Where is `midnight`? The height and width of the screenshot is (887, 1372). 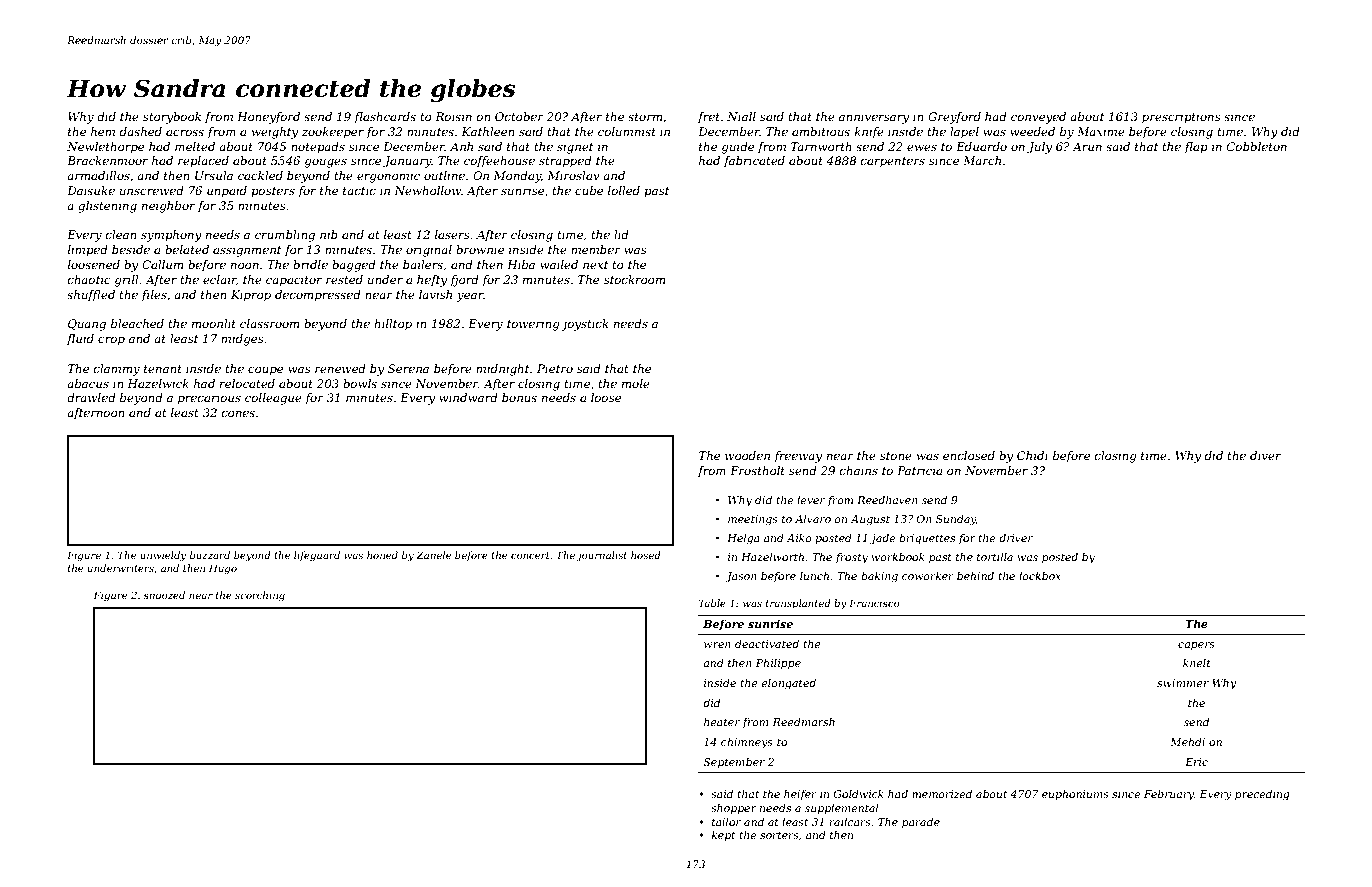
midnight is located at coordinates (502, 370).
